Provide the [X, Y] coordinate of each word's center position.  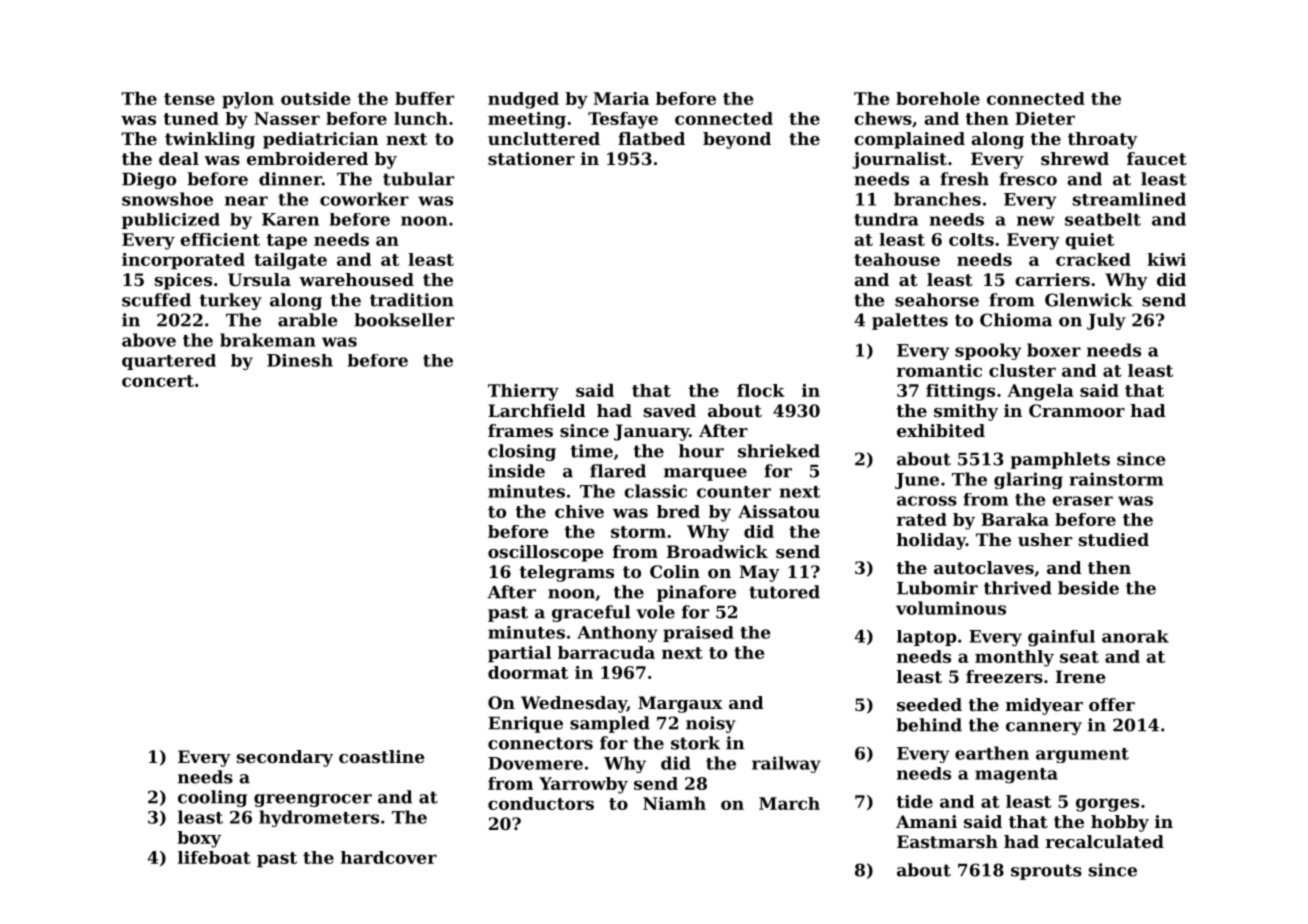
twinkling [210, 140]
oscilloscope [546, 553]
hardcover [389, 857]
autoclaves [984, 567]
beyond [737, 140]
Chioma [1016, 320]
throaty [1103, 140]
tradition [412, 300]
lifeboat [214, 857]
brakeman [268, 340]
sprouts [1046, 872]
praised [698, 634]
